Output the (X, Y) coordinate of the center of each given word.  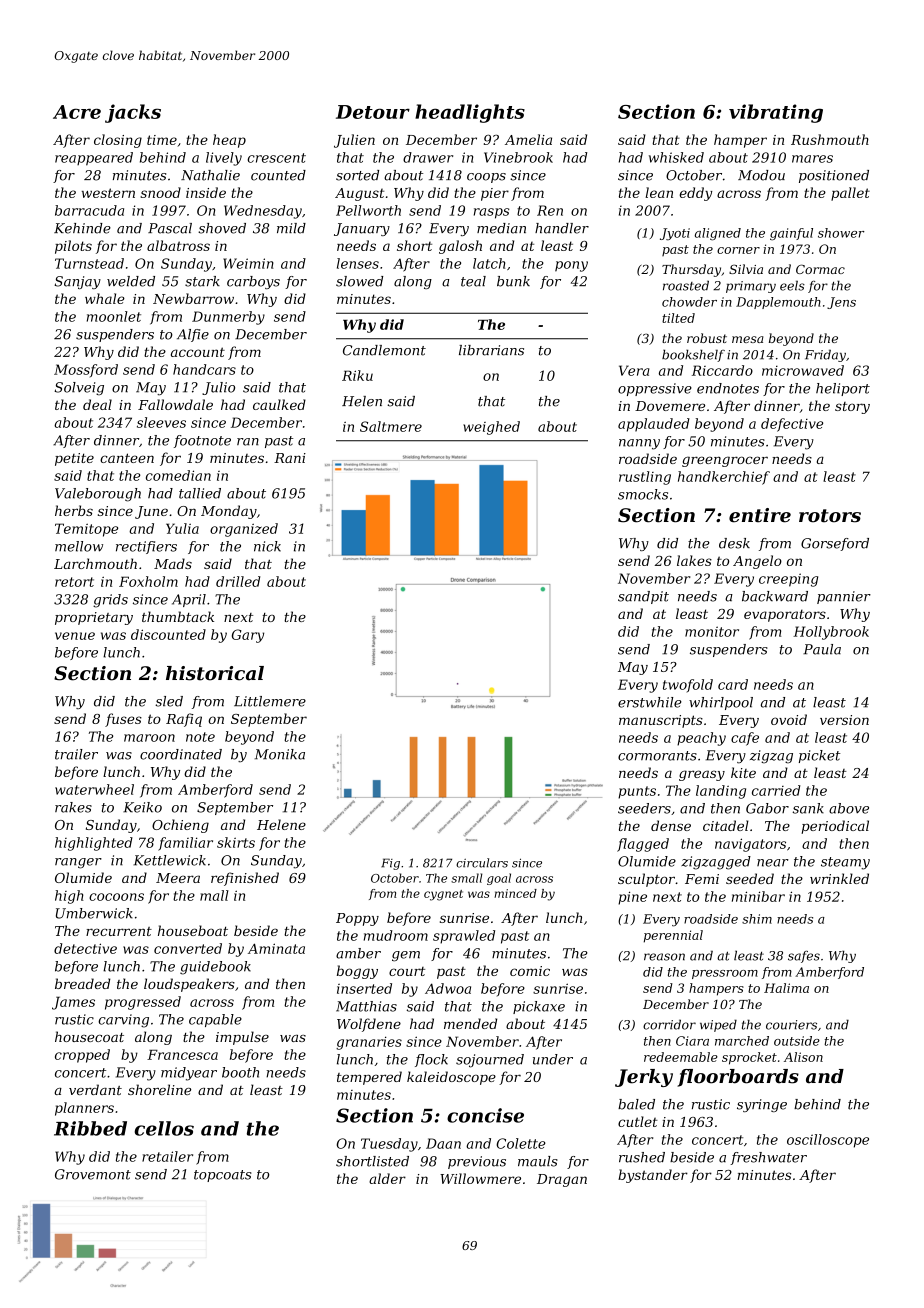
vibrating (776, 113)
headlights (470, 113)
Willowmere (480, 1178)
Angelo (757, 562)
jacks (133, 113)
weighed (491, 428)
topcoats (223, 1176)
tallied (200, 493)
